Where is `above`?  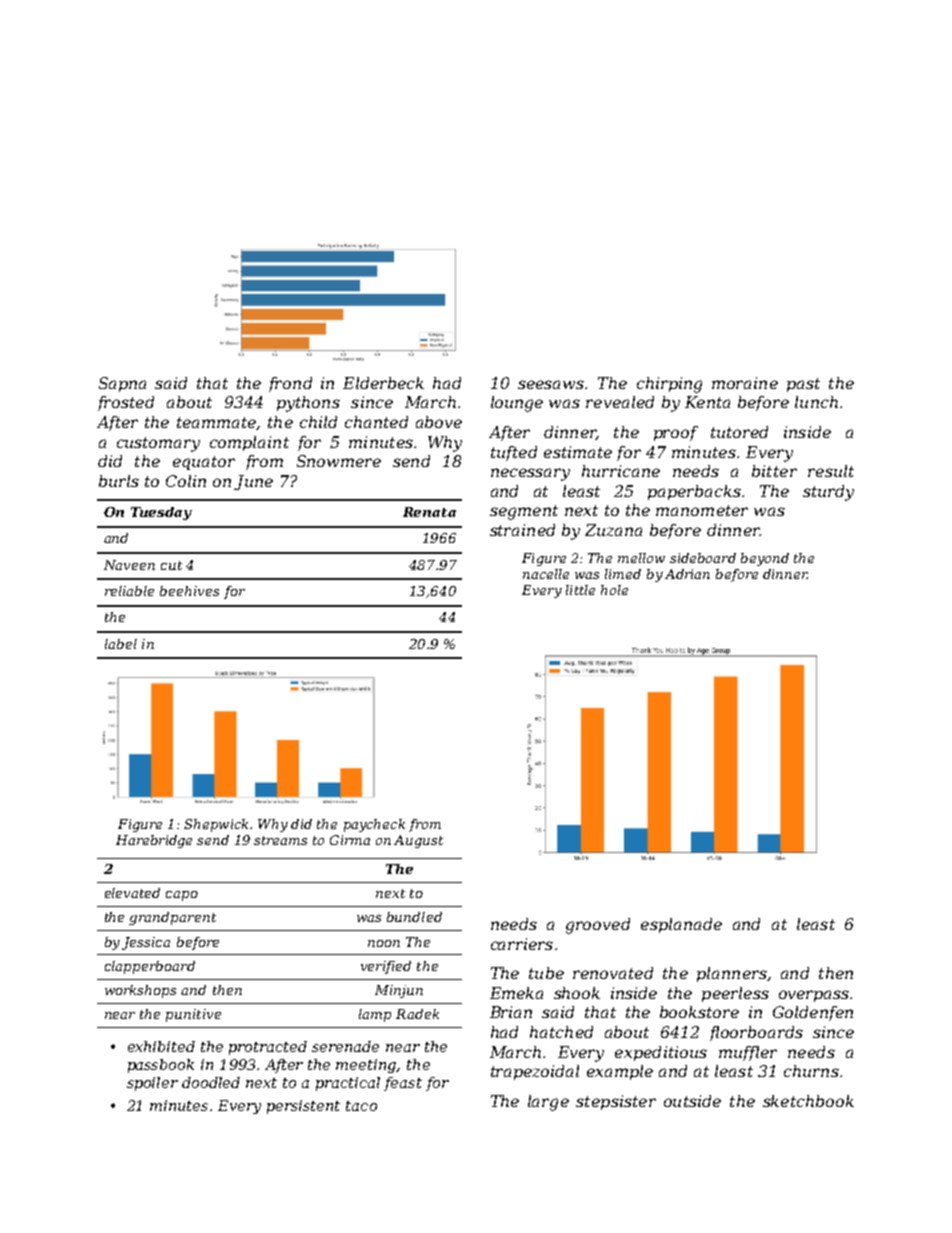 above is located at coordinates (439, 422).
